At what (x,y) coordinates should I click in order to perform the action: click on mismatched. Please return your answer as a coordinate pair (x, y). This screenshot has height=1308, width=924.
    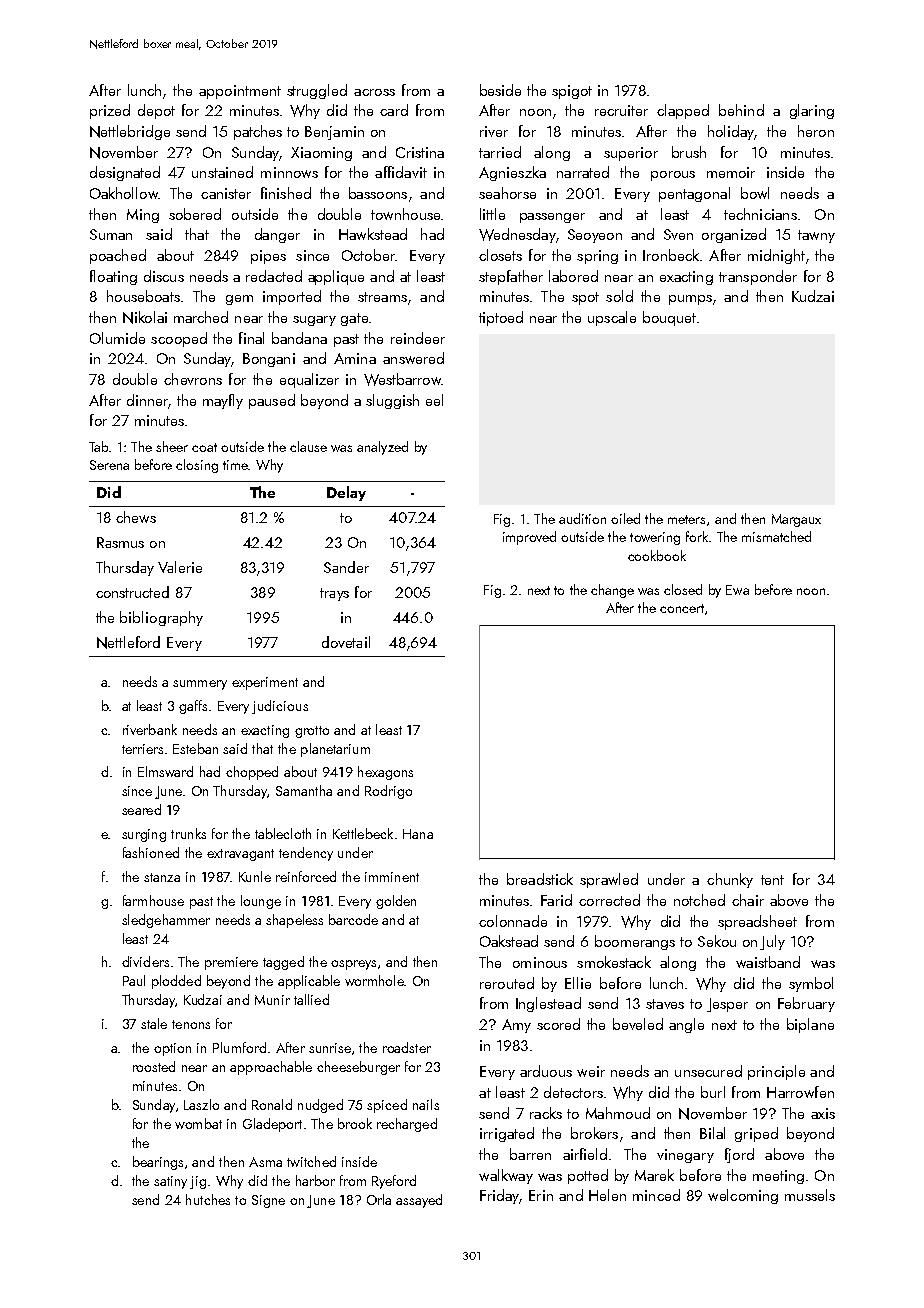
    Looking at the image, I should click on (776, 536).
